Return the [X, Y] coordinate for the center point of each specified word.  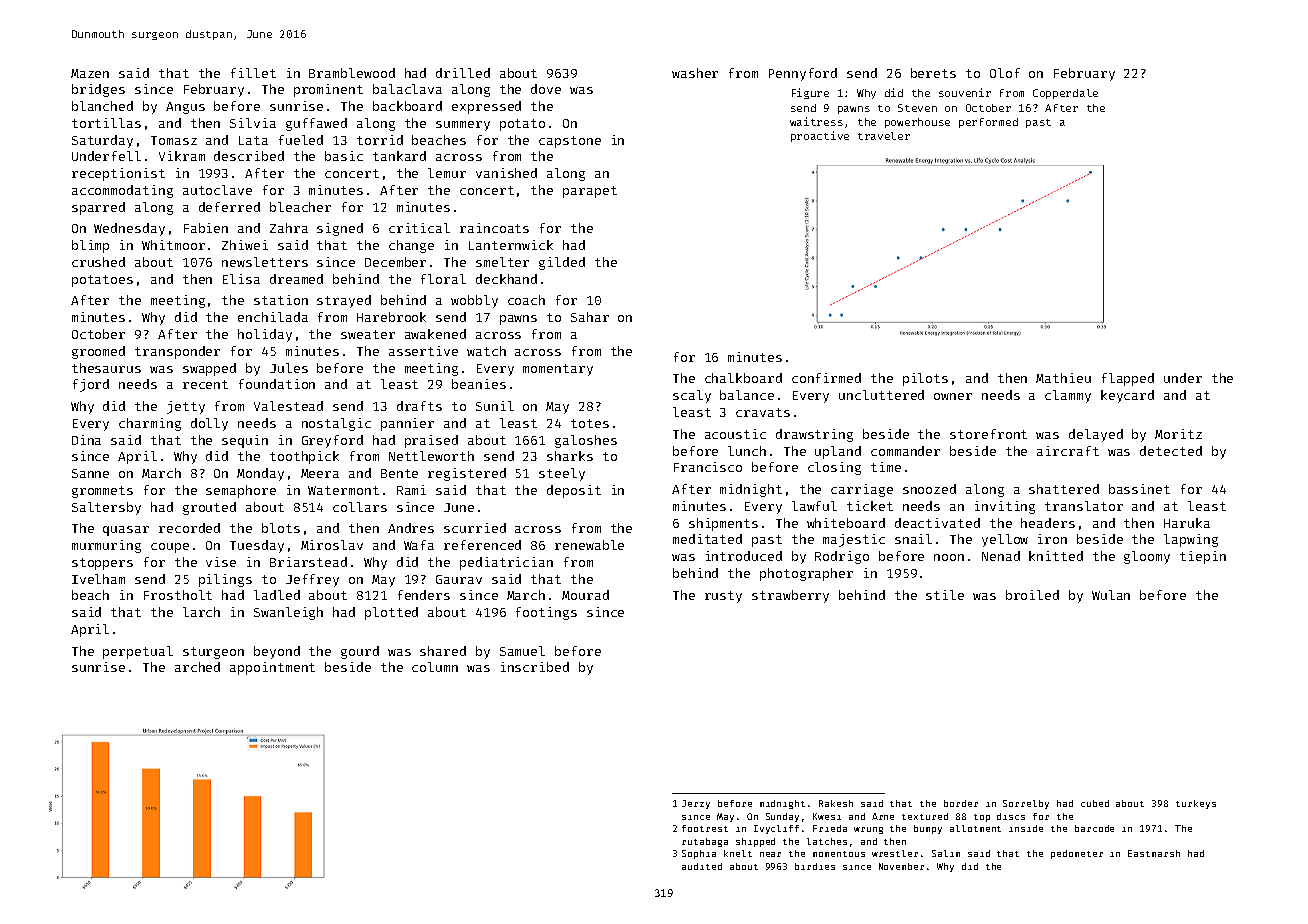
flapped [1128, 379]
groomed [98, 352]
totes [590, 423]
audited [702, 866]
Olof [1005, 73]
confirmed [826, 378]
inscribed [535, 667]
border [961, 803]
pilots [925, 379]
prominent [328, 90]
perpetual [138, 652]
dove [546, 89]
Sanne [90, 473]
